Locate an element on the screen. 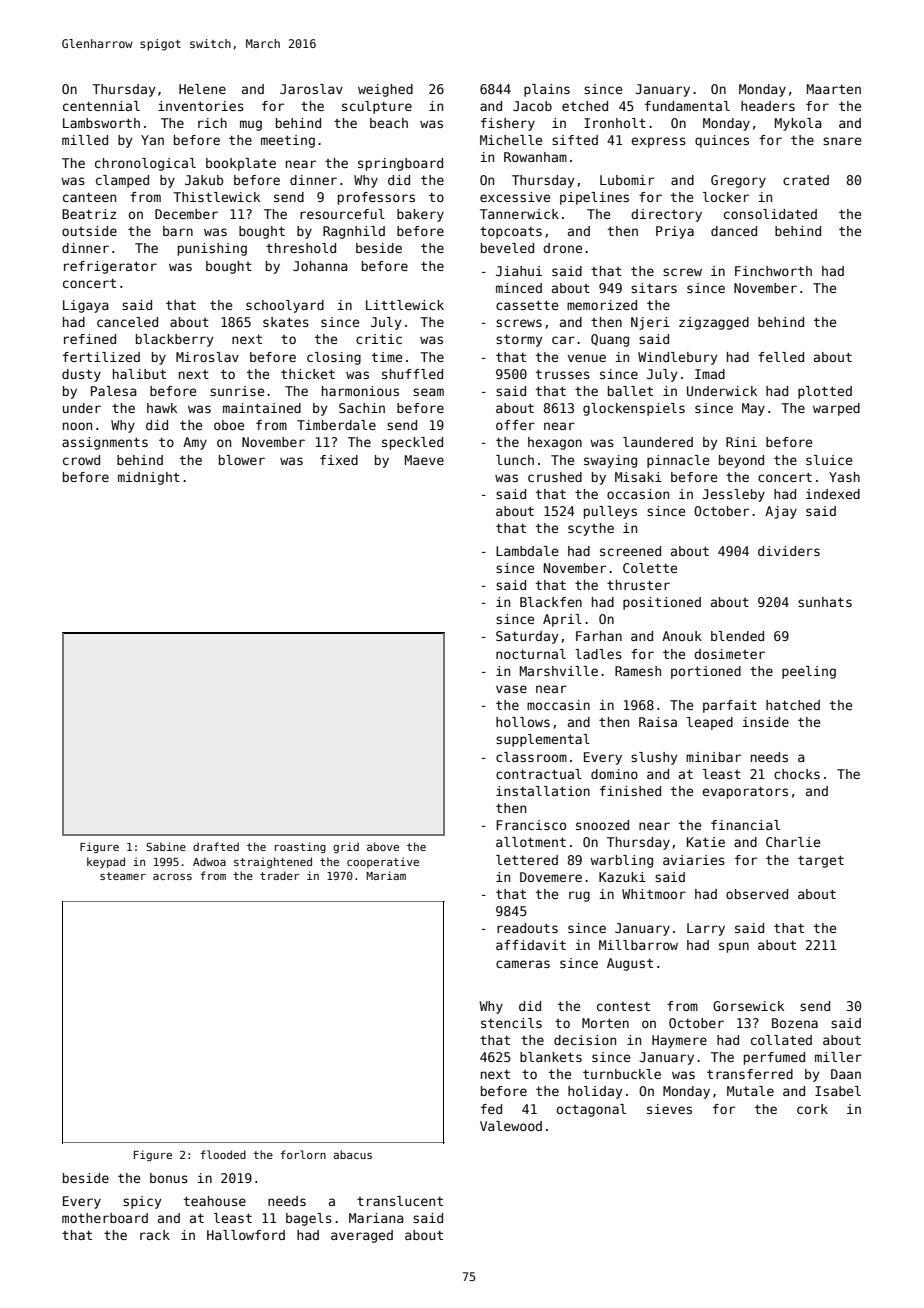  punishing is located at coordinates (212, 249).
